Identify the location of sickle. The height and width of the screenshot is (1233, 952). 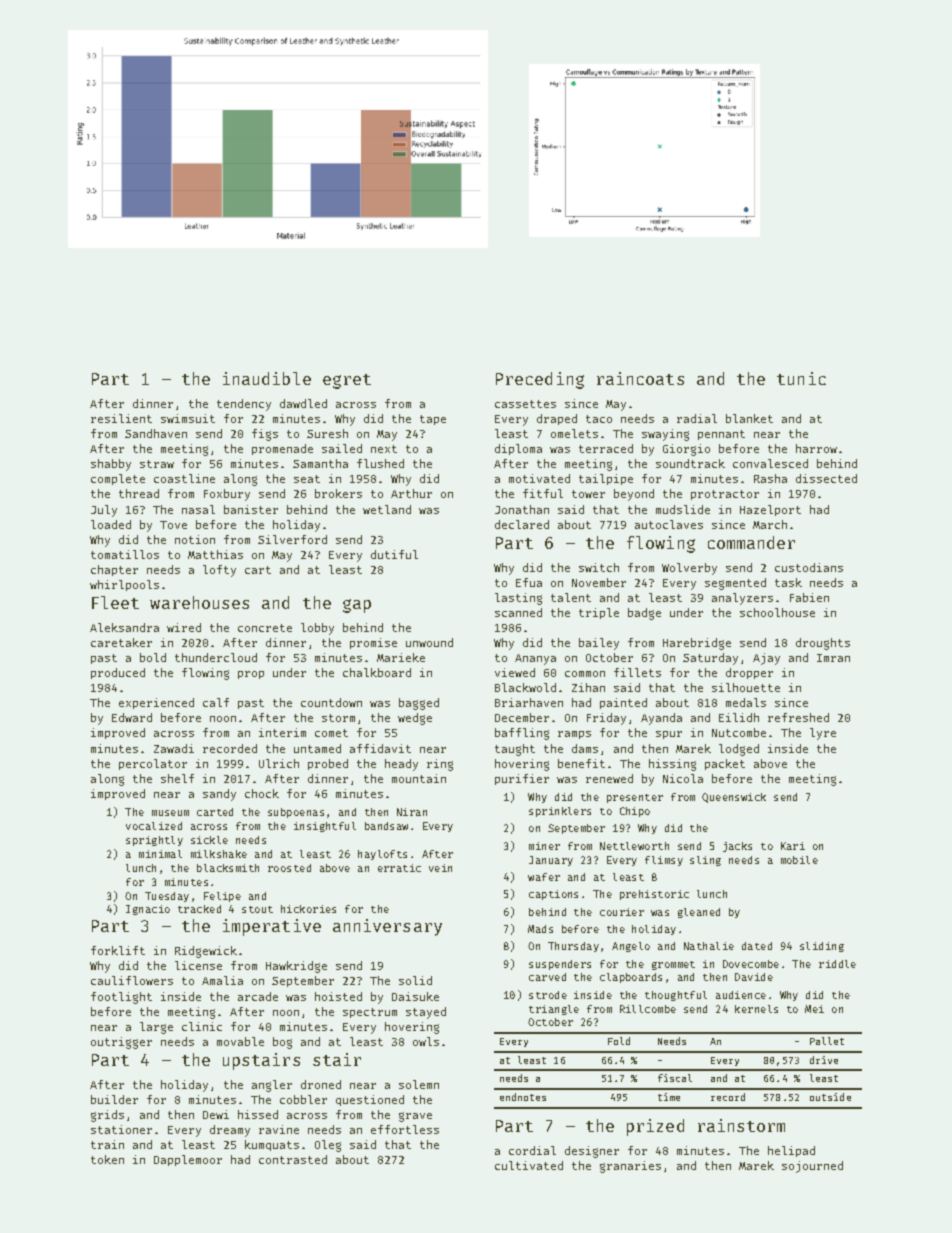
(209, 840).
